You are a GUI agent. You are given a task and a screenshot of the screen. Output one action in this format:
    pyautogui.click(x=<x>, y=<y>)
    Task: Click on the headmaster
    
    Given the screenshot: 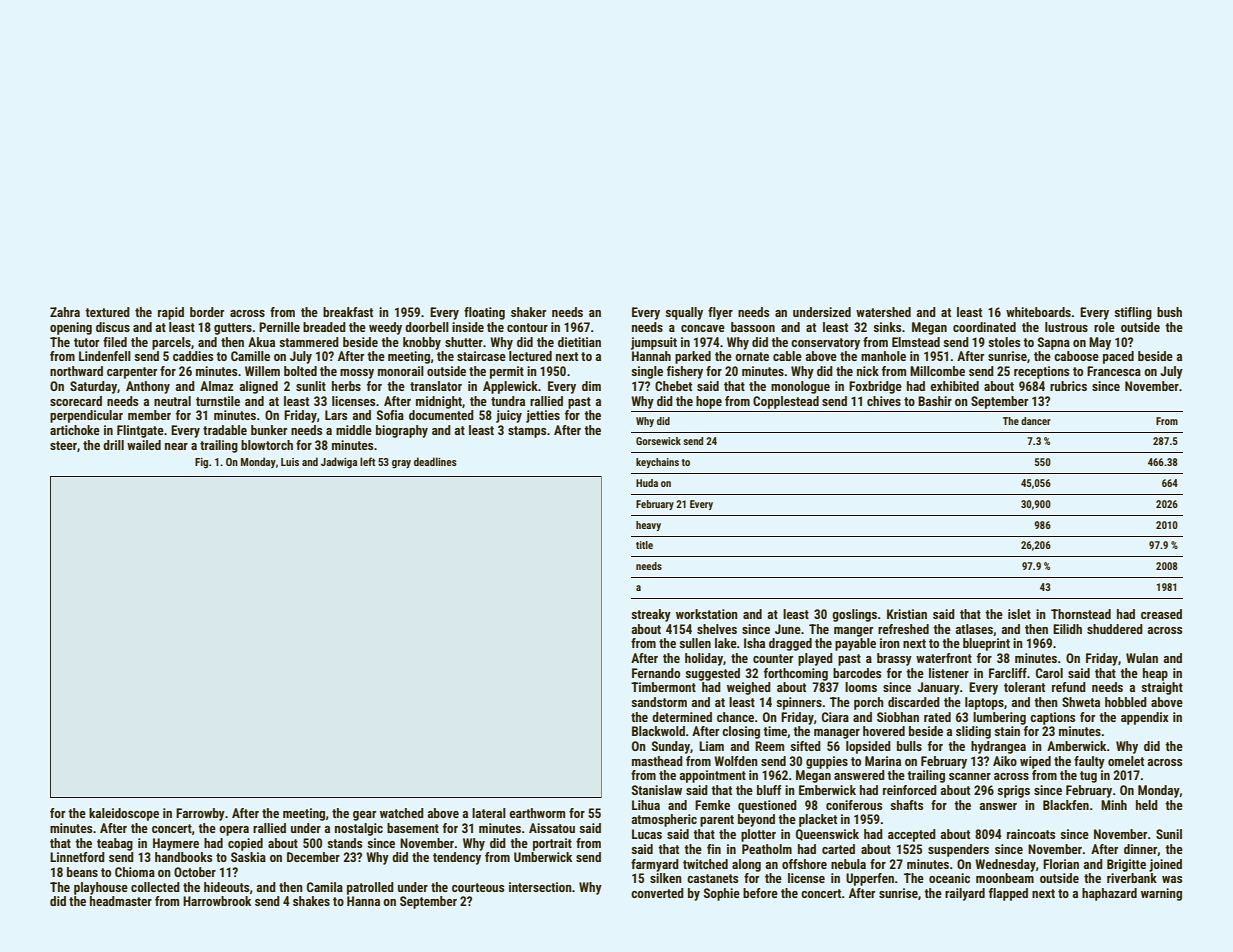 What is the action you would take?
    pyautogui.click(x=121, y=901)
